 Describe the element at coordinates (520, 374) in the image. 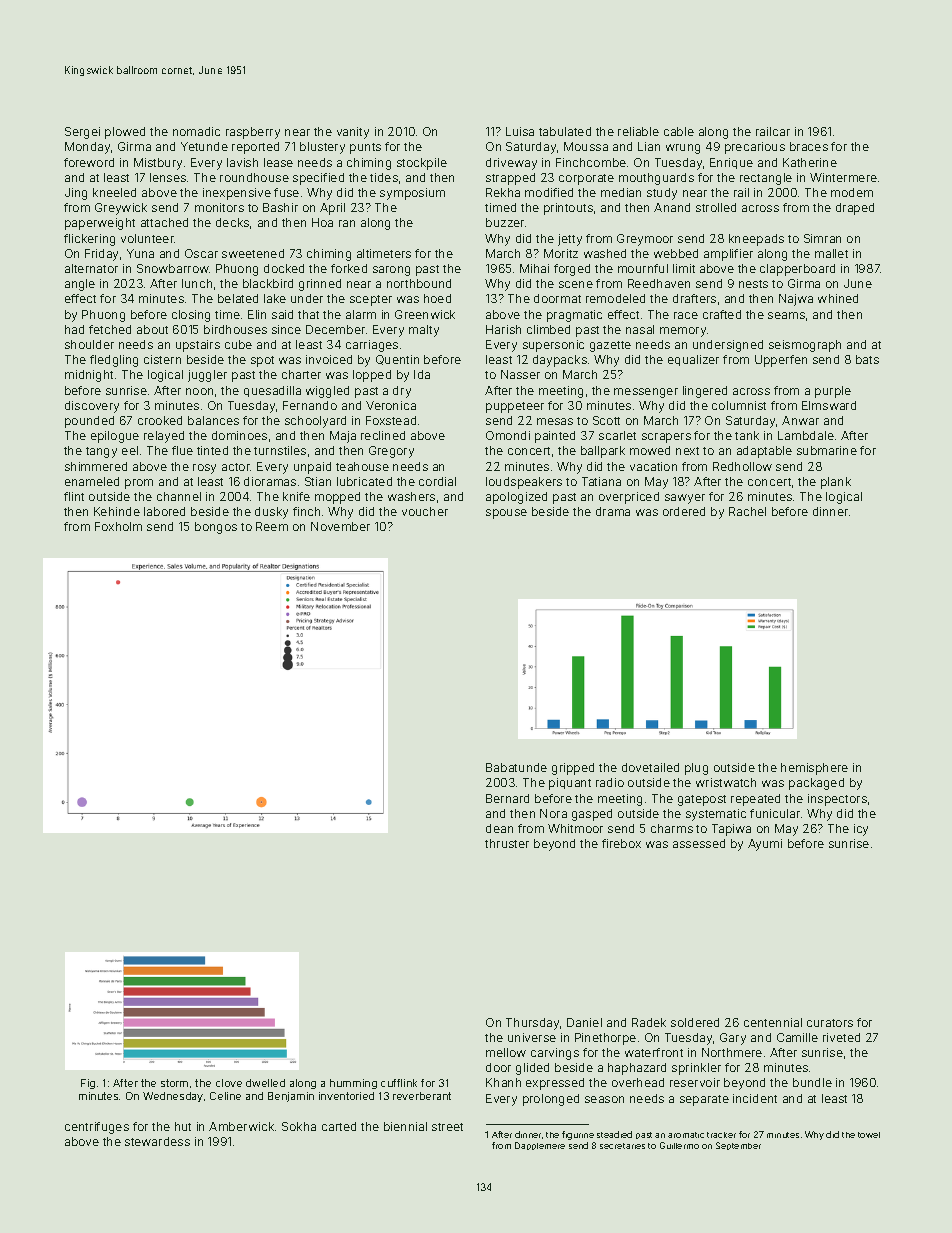

I see `Nasser` at that location.
